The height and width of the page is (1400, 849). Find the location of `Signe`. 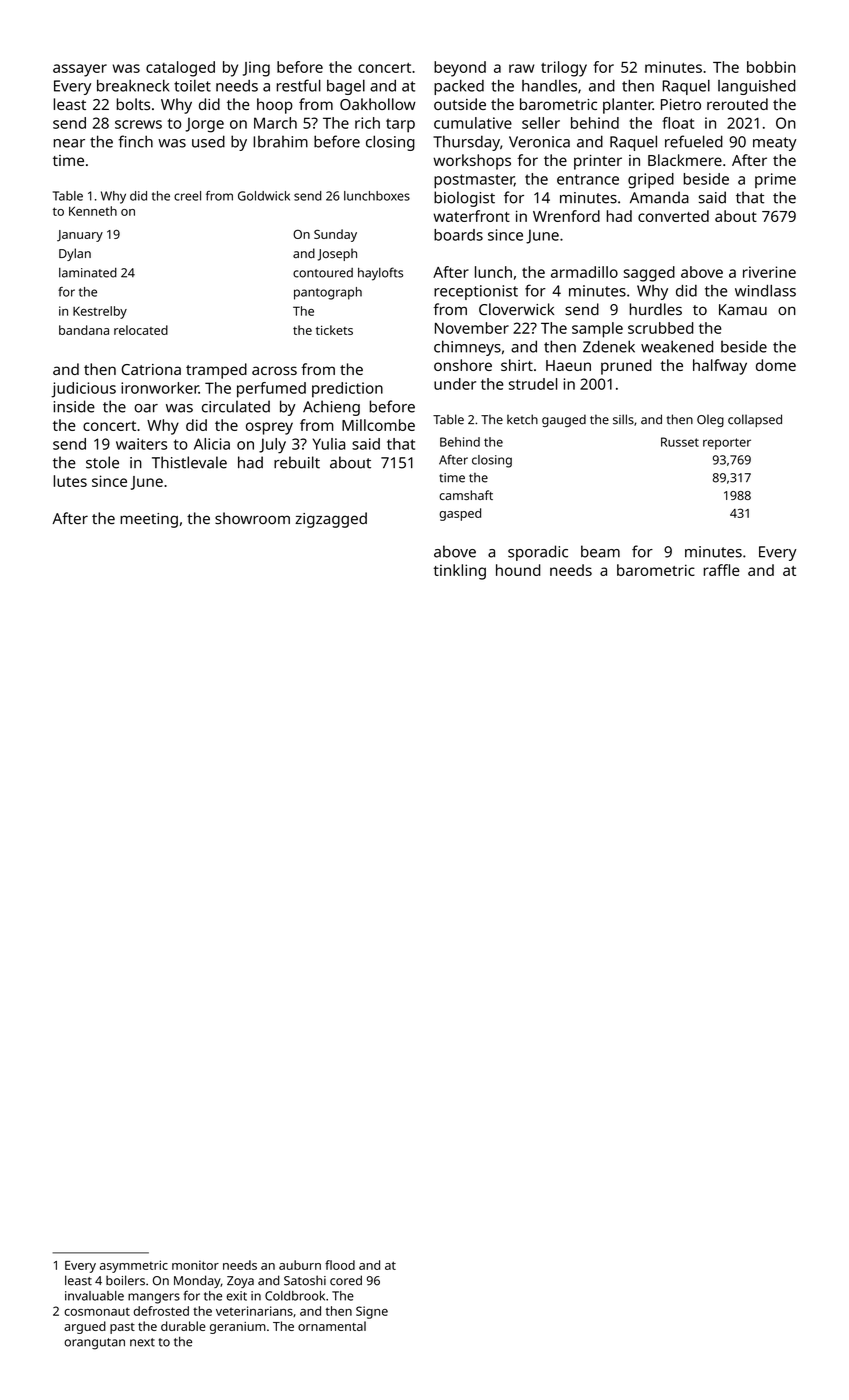

Signe is located at coordinates (372, 1312).
